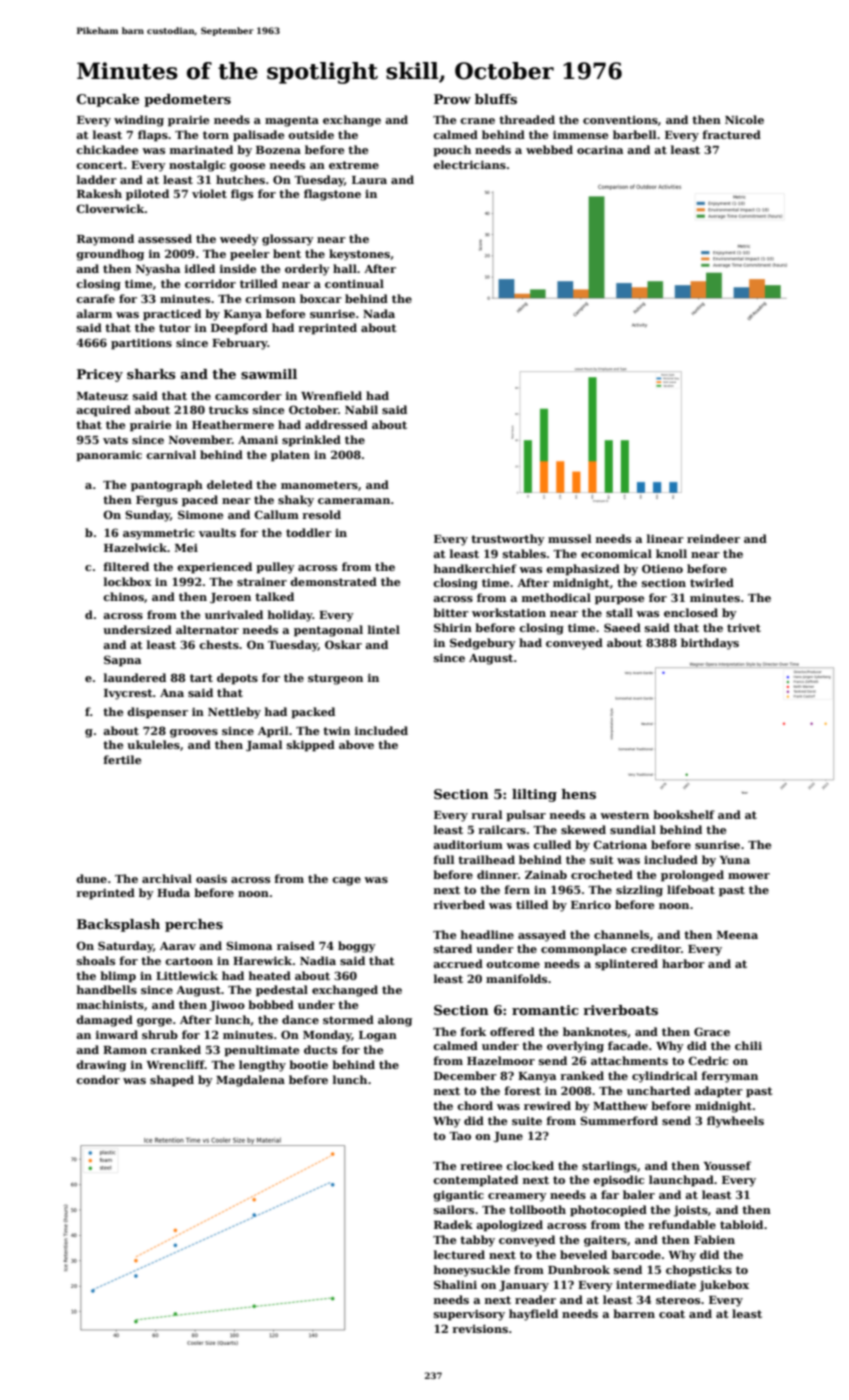  I want to click on Shalini, so click(455, 1284).
